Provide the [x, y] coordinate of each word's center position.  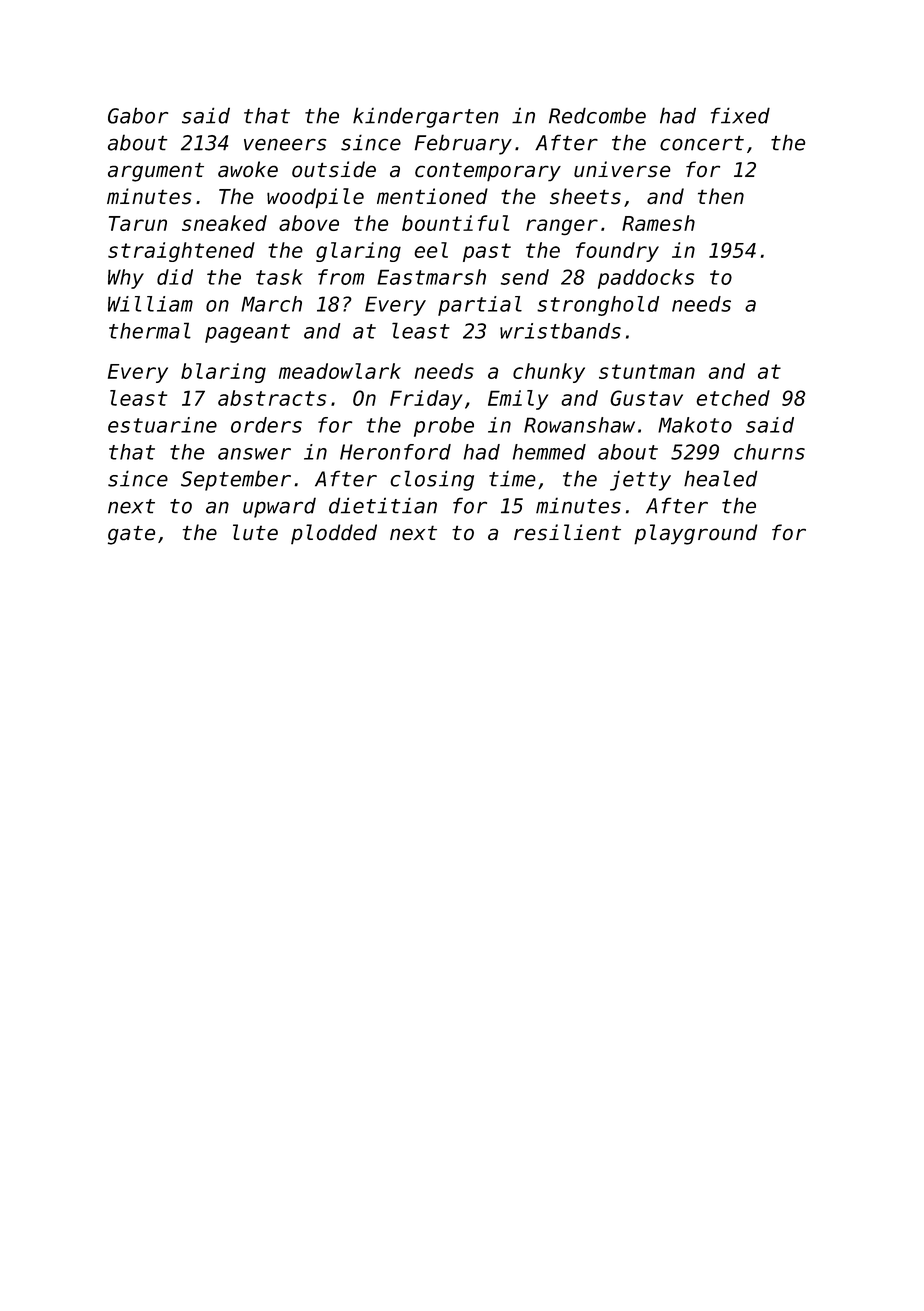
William [150, 304]
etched [733, 398]
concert [702, 143]
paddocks [646, 279]
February [463, 144]
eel [431, 250]
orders [266, 425]
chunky [549, 373]
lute [255, 532]
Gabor [138, 115]
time [512, 478]
